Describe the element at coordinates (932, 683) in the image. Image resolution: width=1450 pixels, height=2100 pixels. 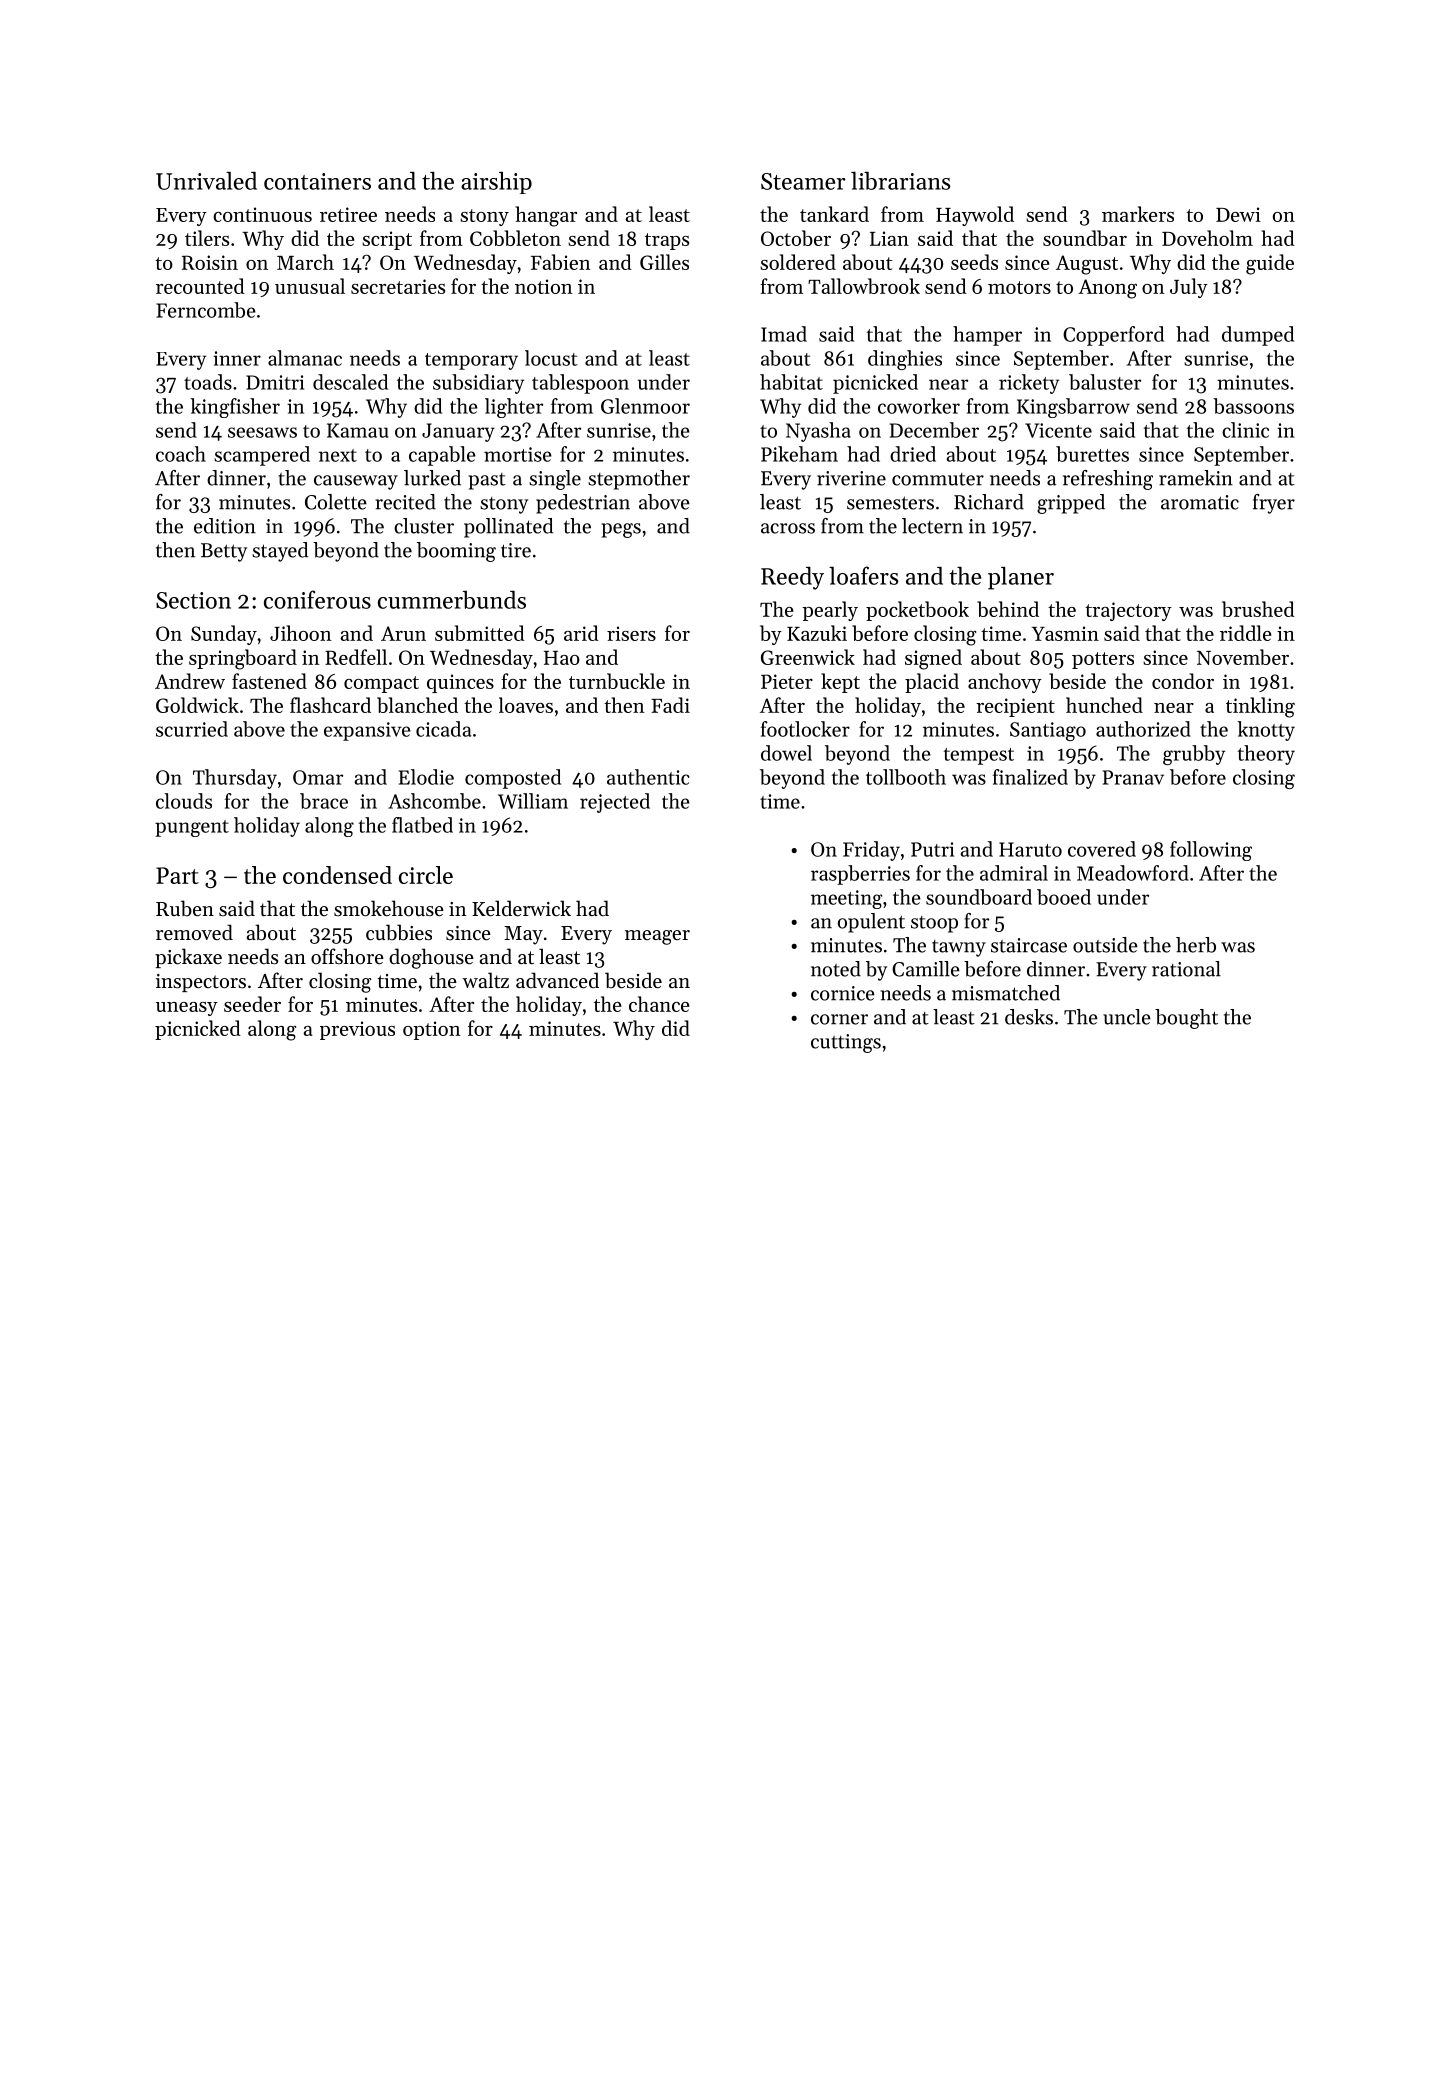
I see `placid` at that location.
